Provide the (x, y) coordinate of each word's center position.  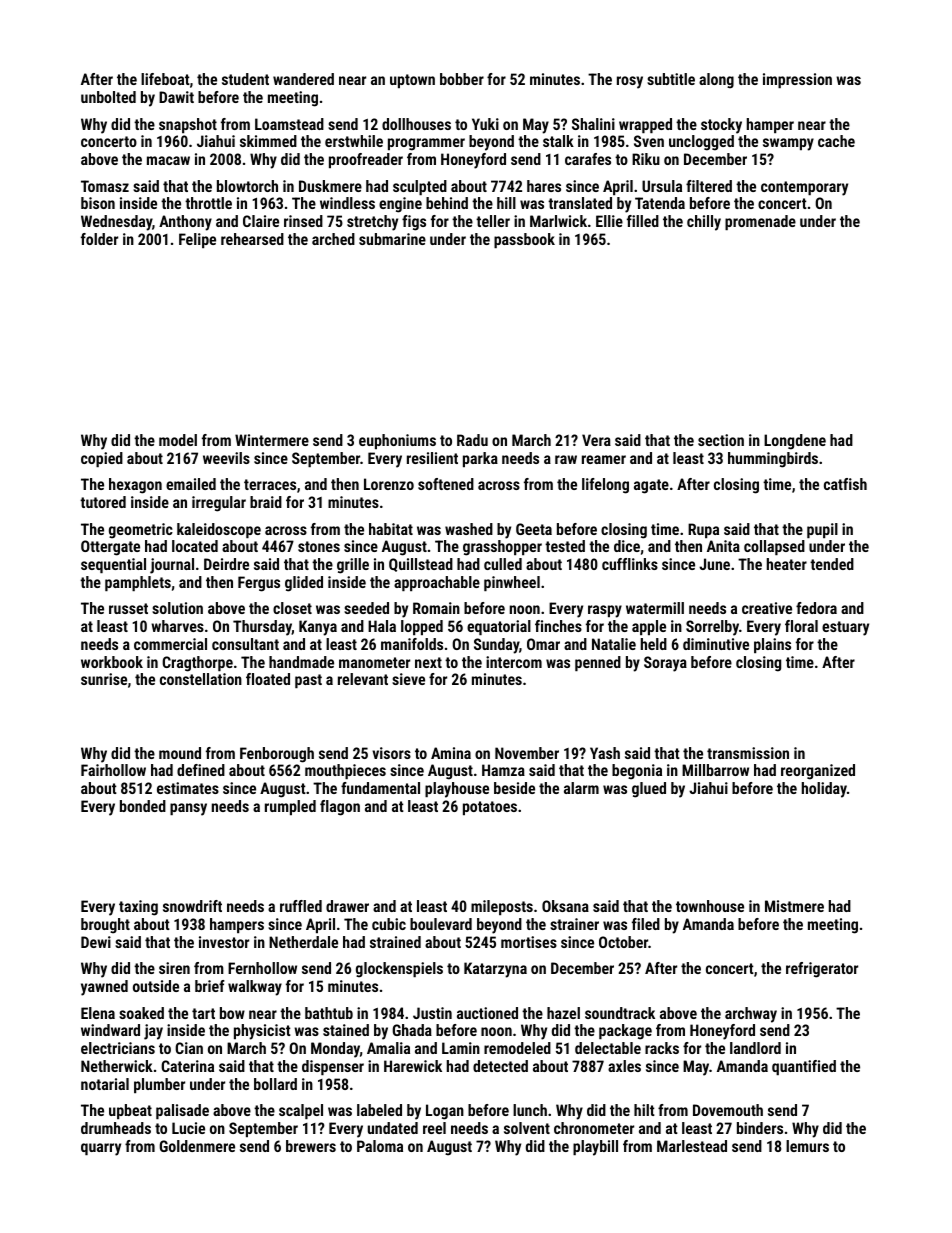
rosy (630, 82)
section (721, 440)
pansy (188, 809)
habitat (391, 529)
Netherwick (117, 1066)
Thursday (262, 628)
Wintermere (272, 440)
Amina (451, 753)
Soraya (665, 664)
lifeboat (165, 79)
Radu (472, 440)
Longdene (795, 442)
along (716, 81)
